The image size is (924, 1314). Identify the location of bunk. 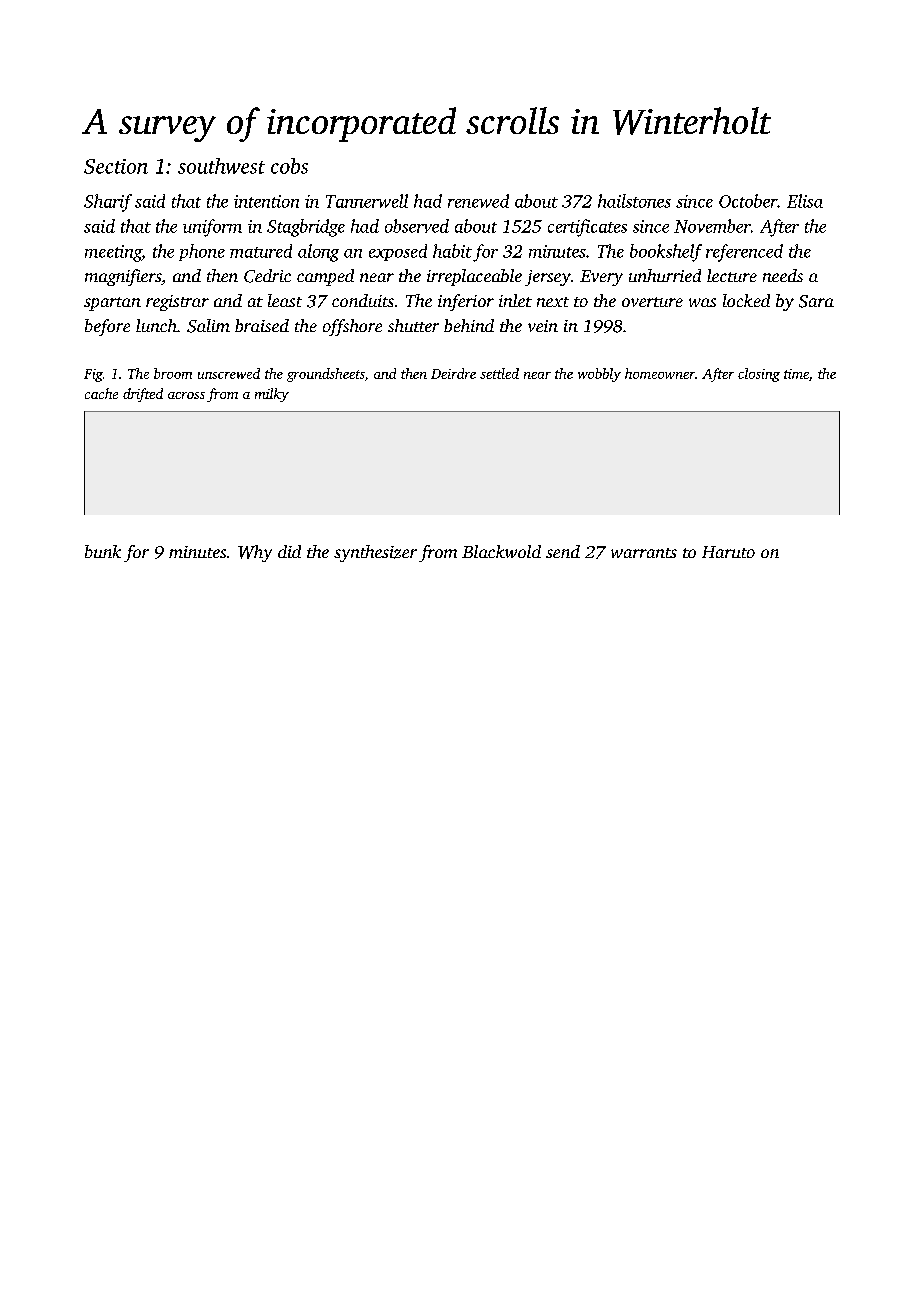
(103, 551).
